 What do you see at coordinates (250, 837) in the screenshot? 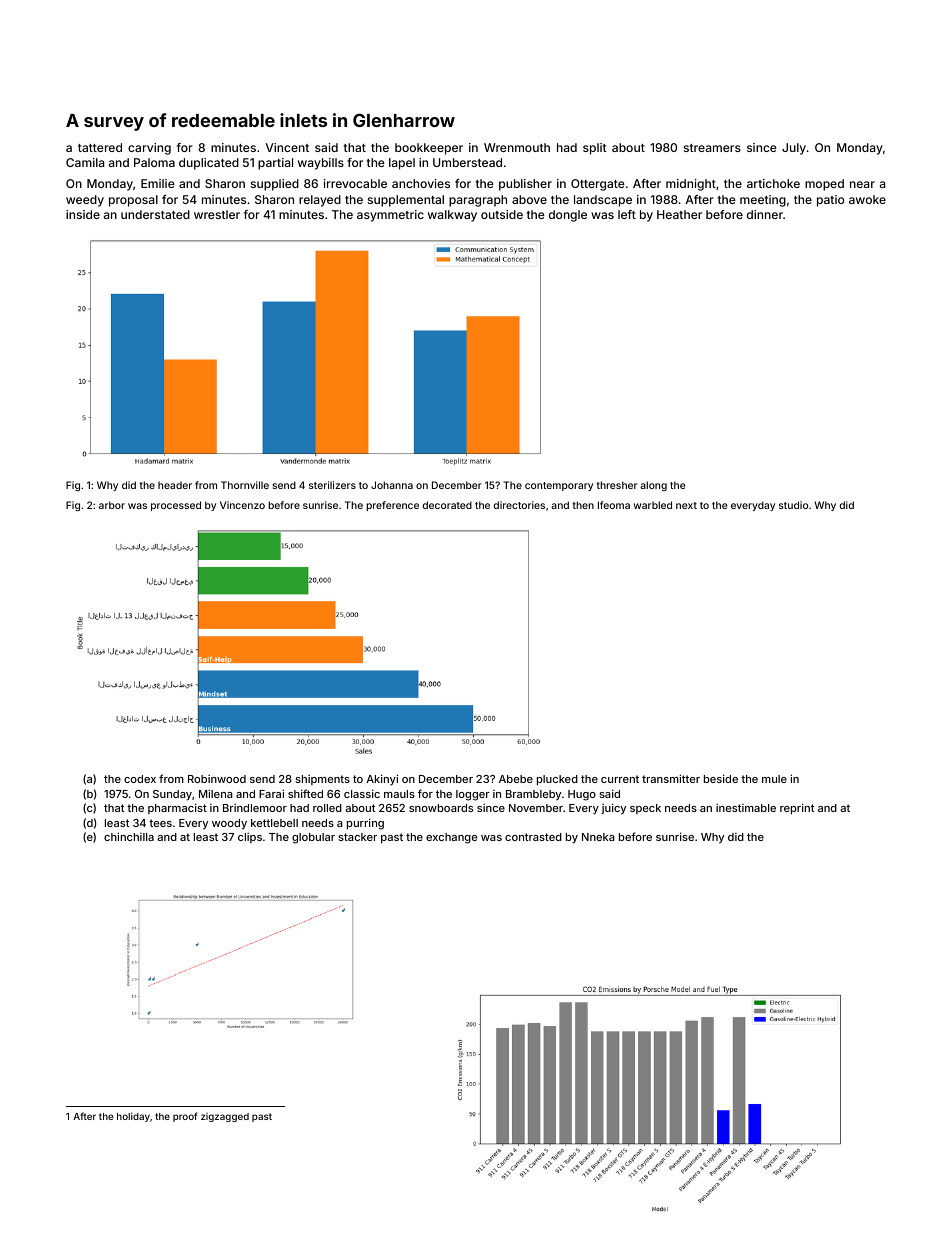
I see `clips` at bounding box center [250, 837].
